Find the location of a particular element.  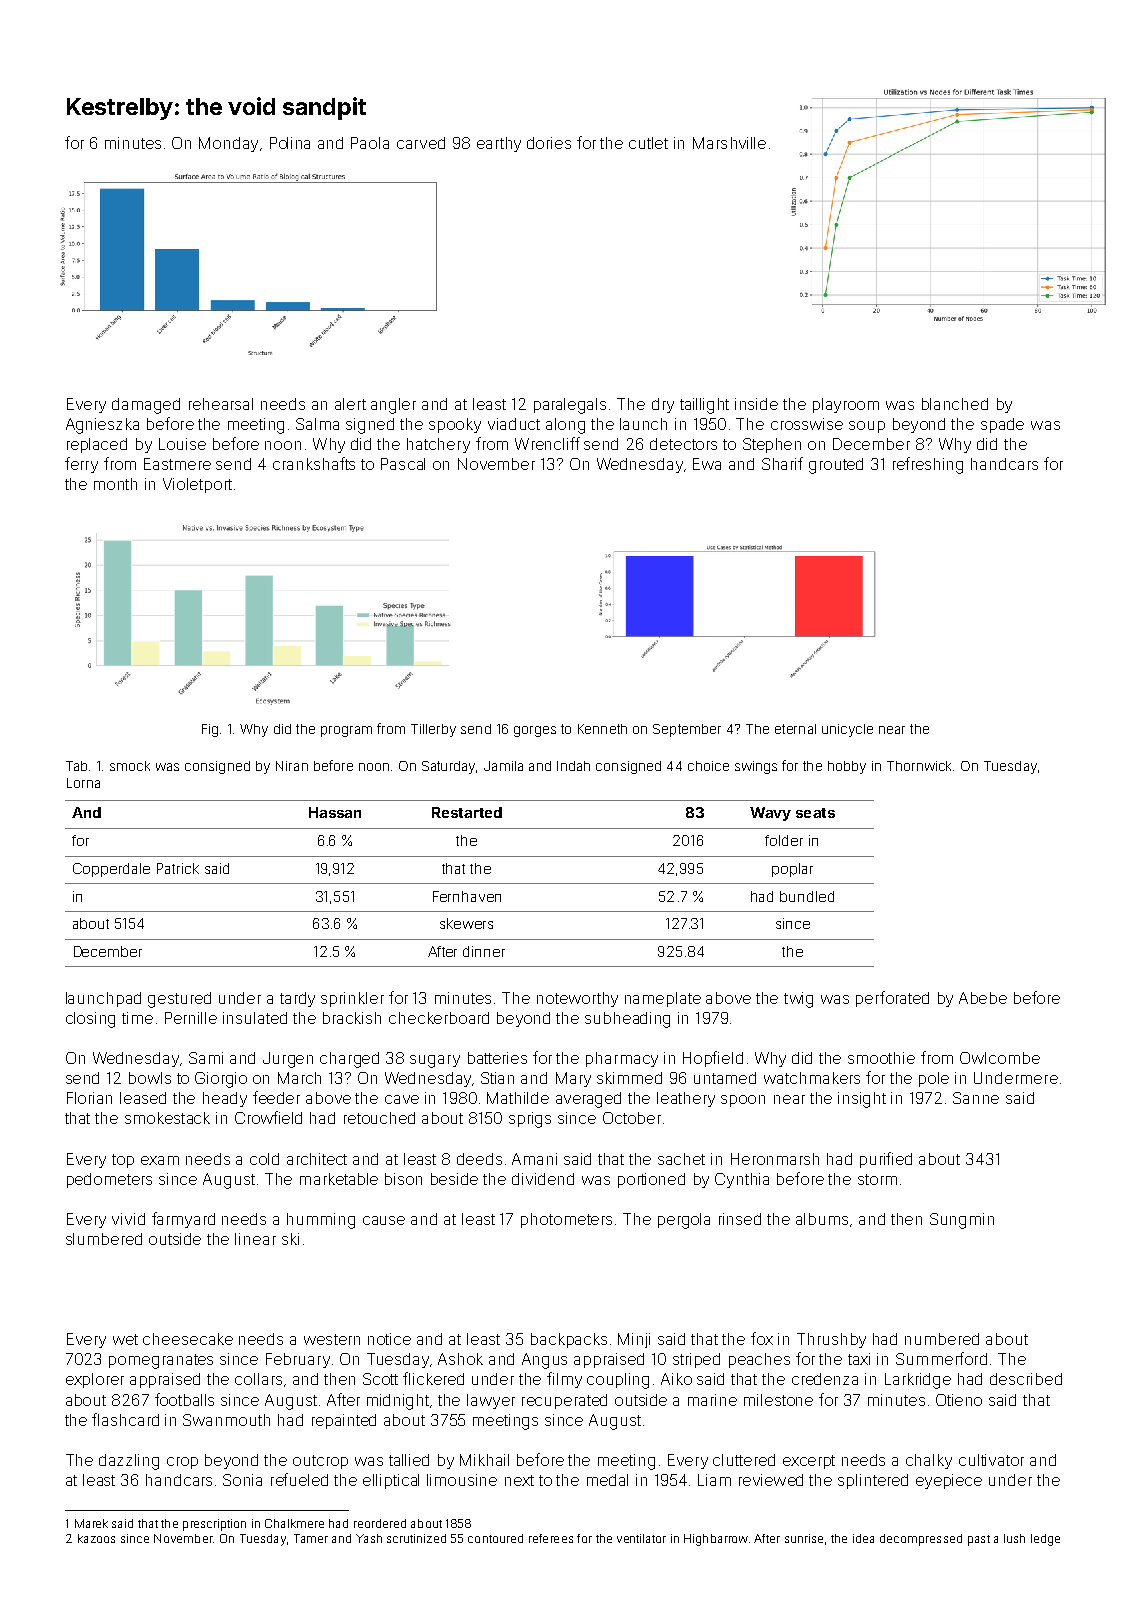

month is located at coordinates (115, 484).
